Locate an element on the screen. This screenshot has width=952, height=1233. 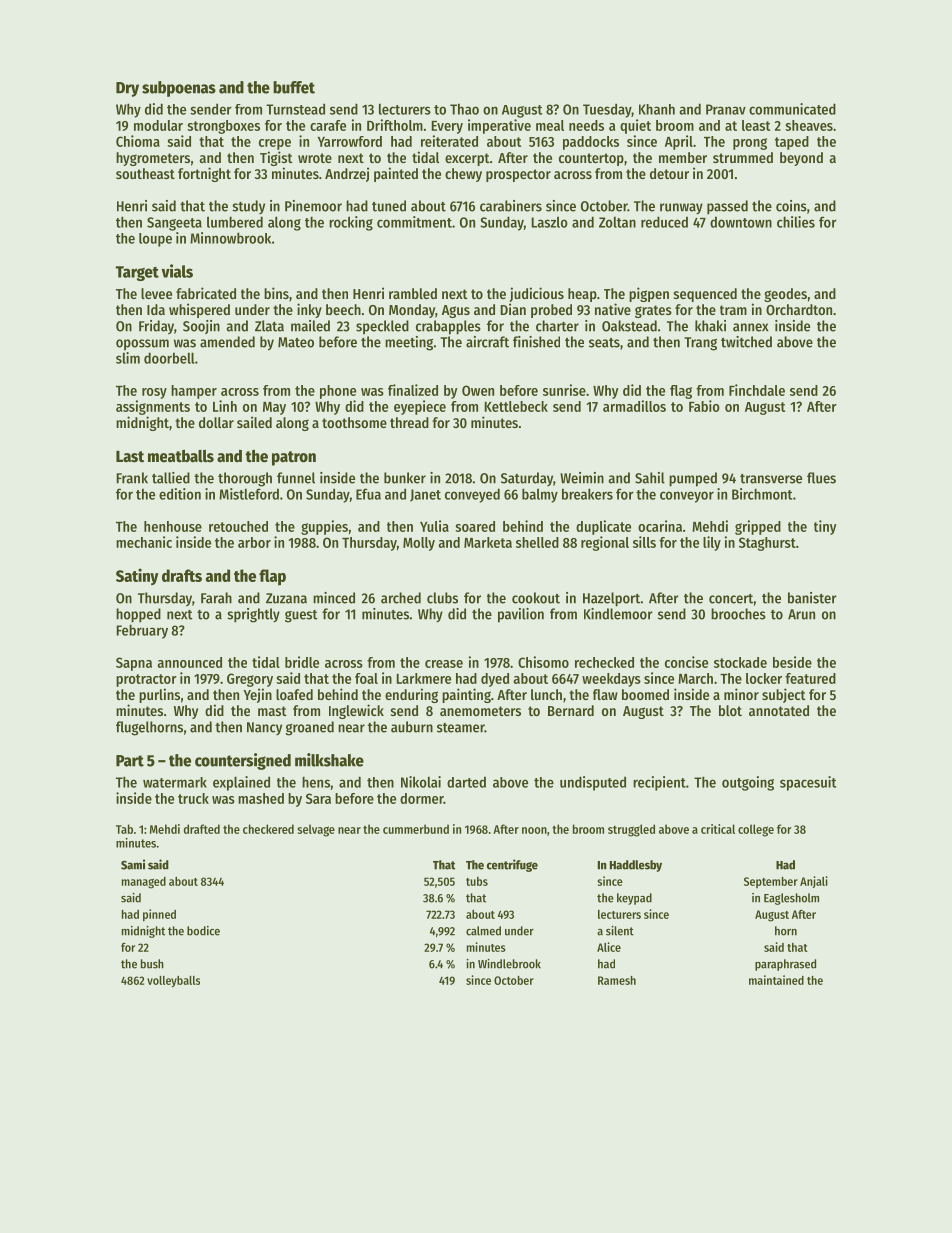
Thao is located at coordinates (464, 109).
